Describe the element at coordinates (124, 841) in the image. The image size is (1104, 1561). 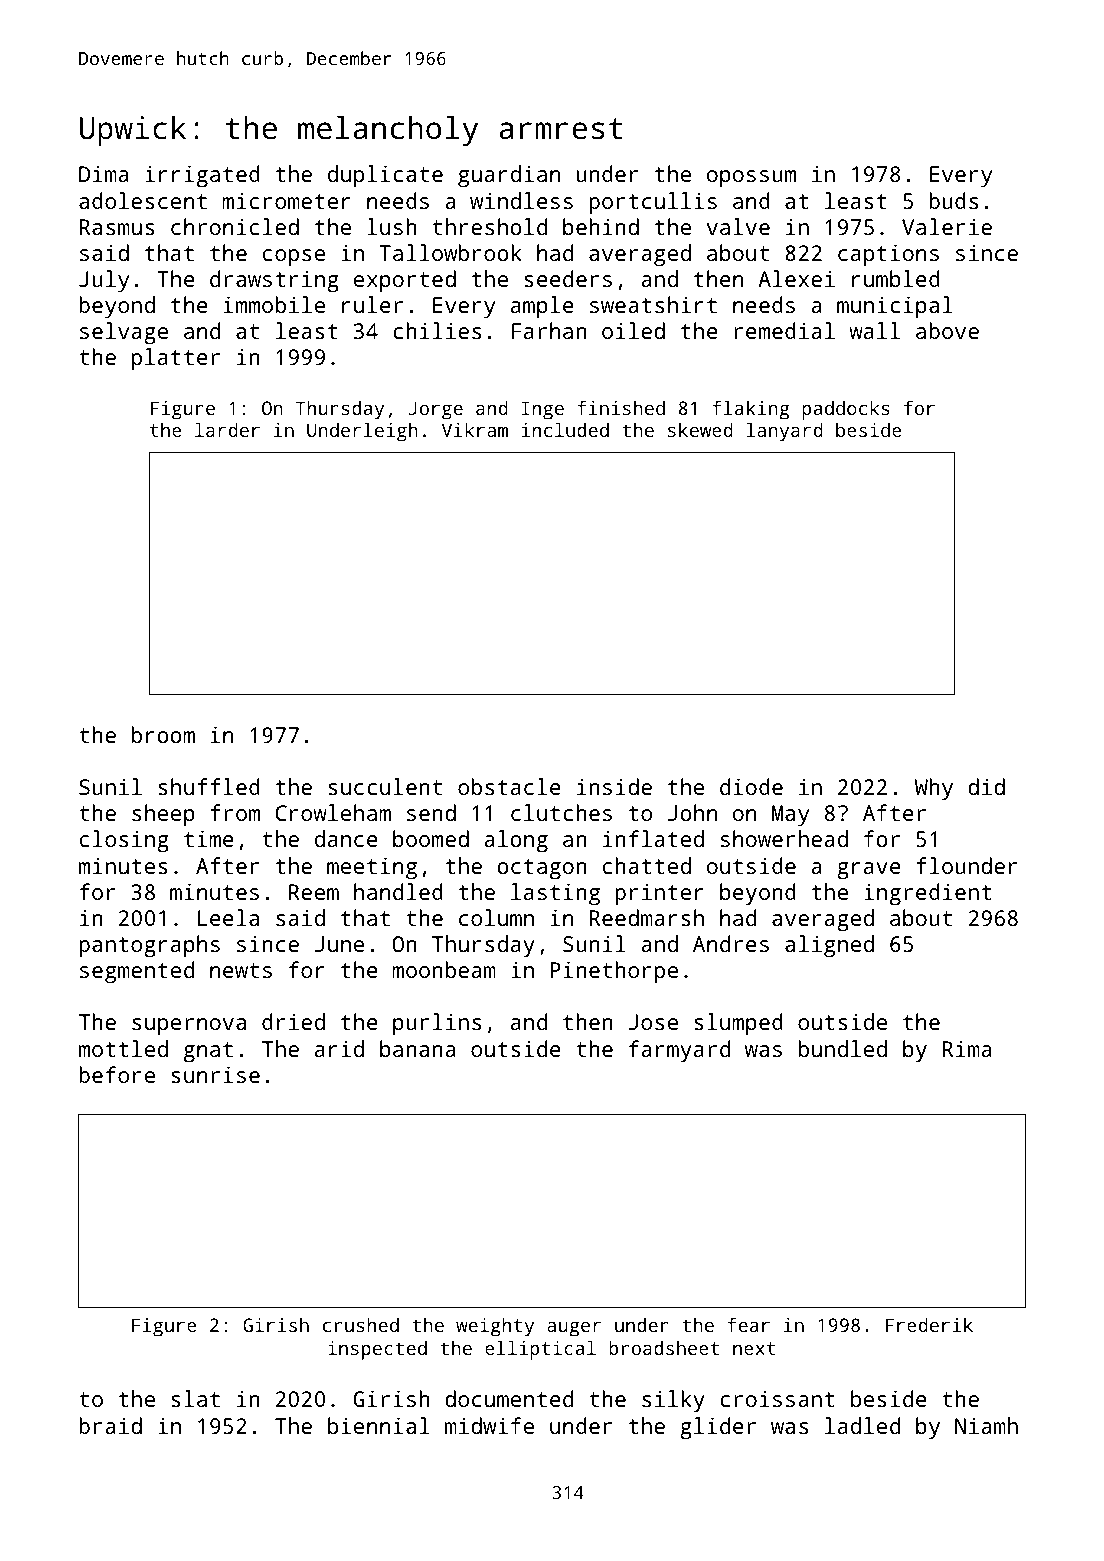
I see `closing` at that location.
